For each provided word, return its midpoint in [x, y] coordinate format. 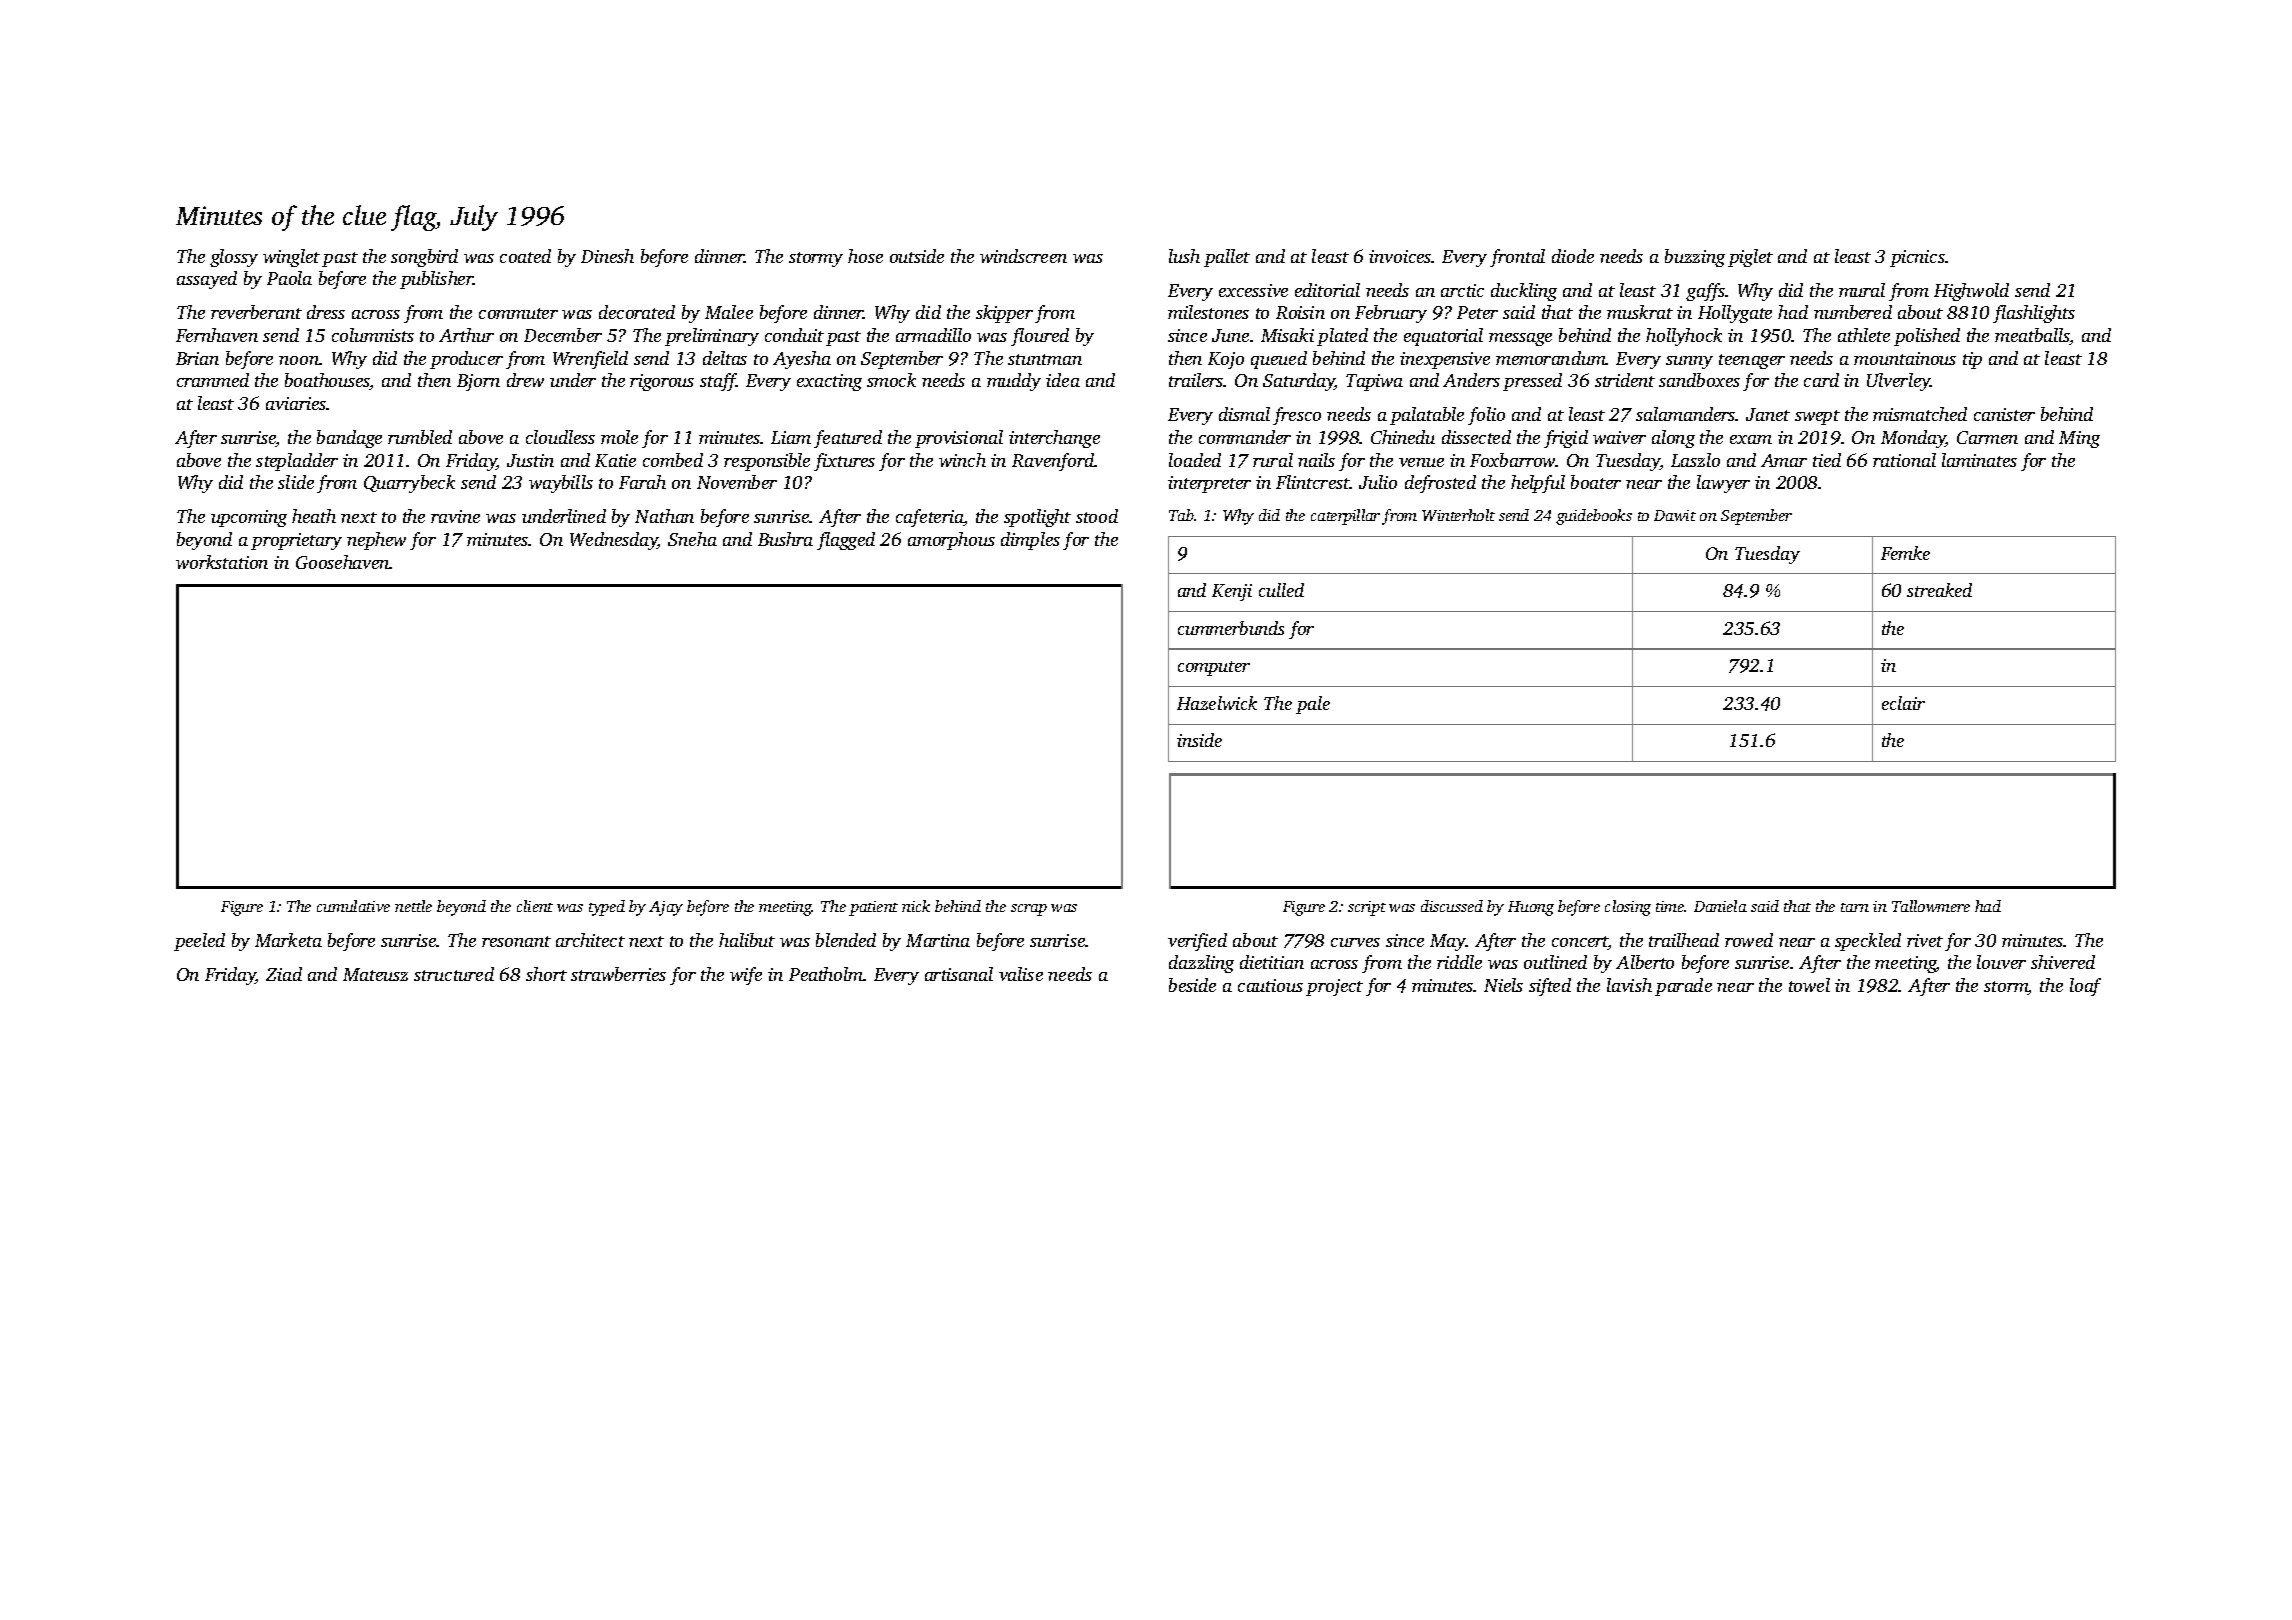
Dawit [1675, 515]
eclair [1903, 703]
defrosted [1440, 484]
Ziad [284, 974]
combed [673, 460]
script [1367, 908]
